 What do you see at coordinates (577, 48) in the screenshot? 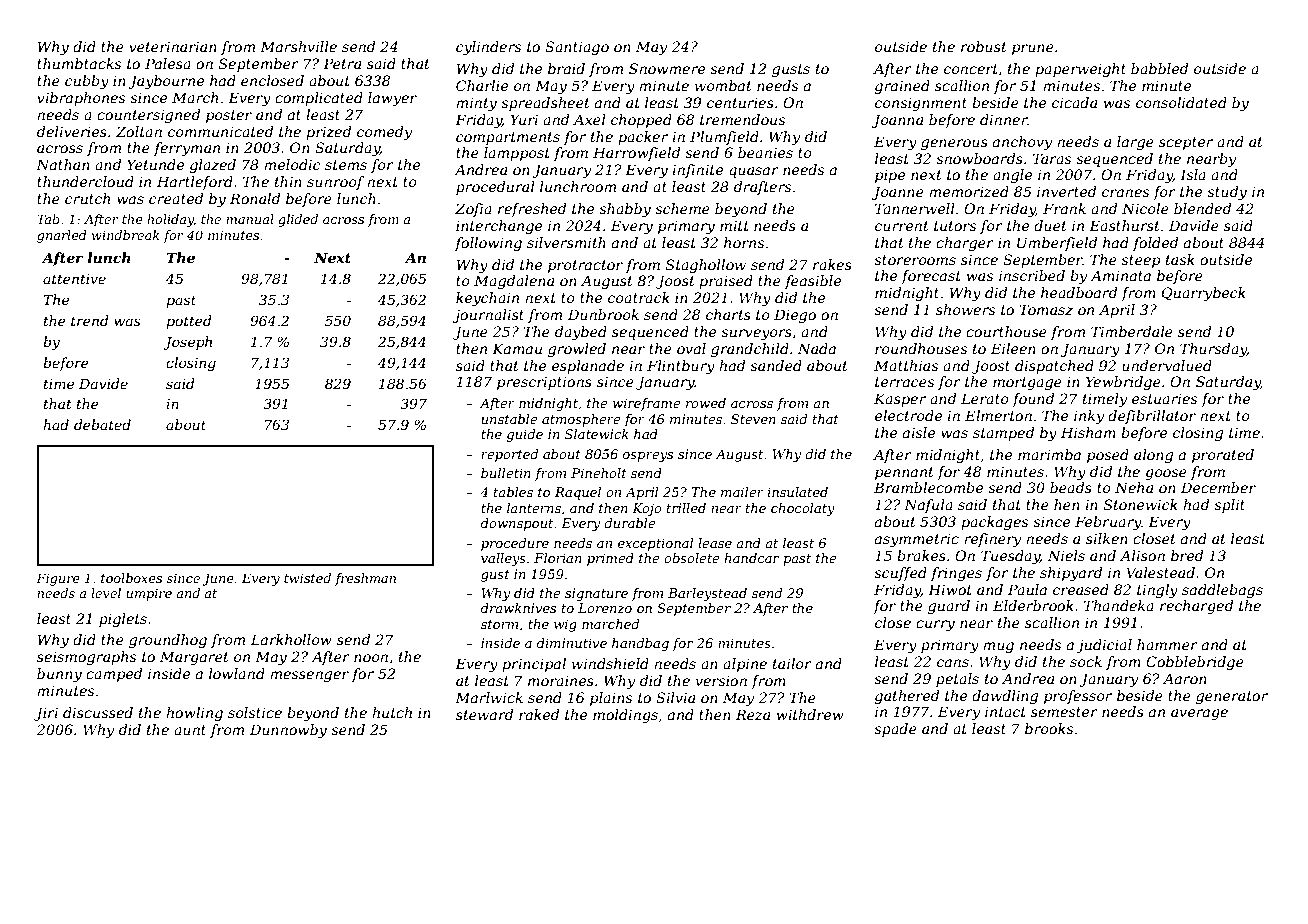
I see `Santiago` at bounding box center [577, 48].
